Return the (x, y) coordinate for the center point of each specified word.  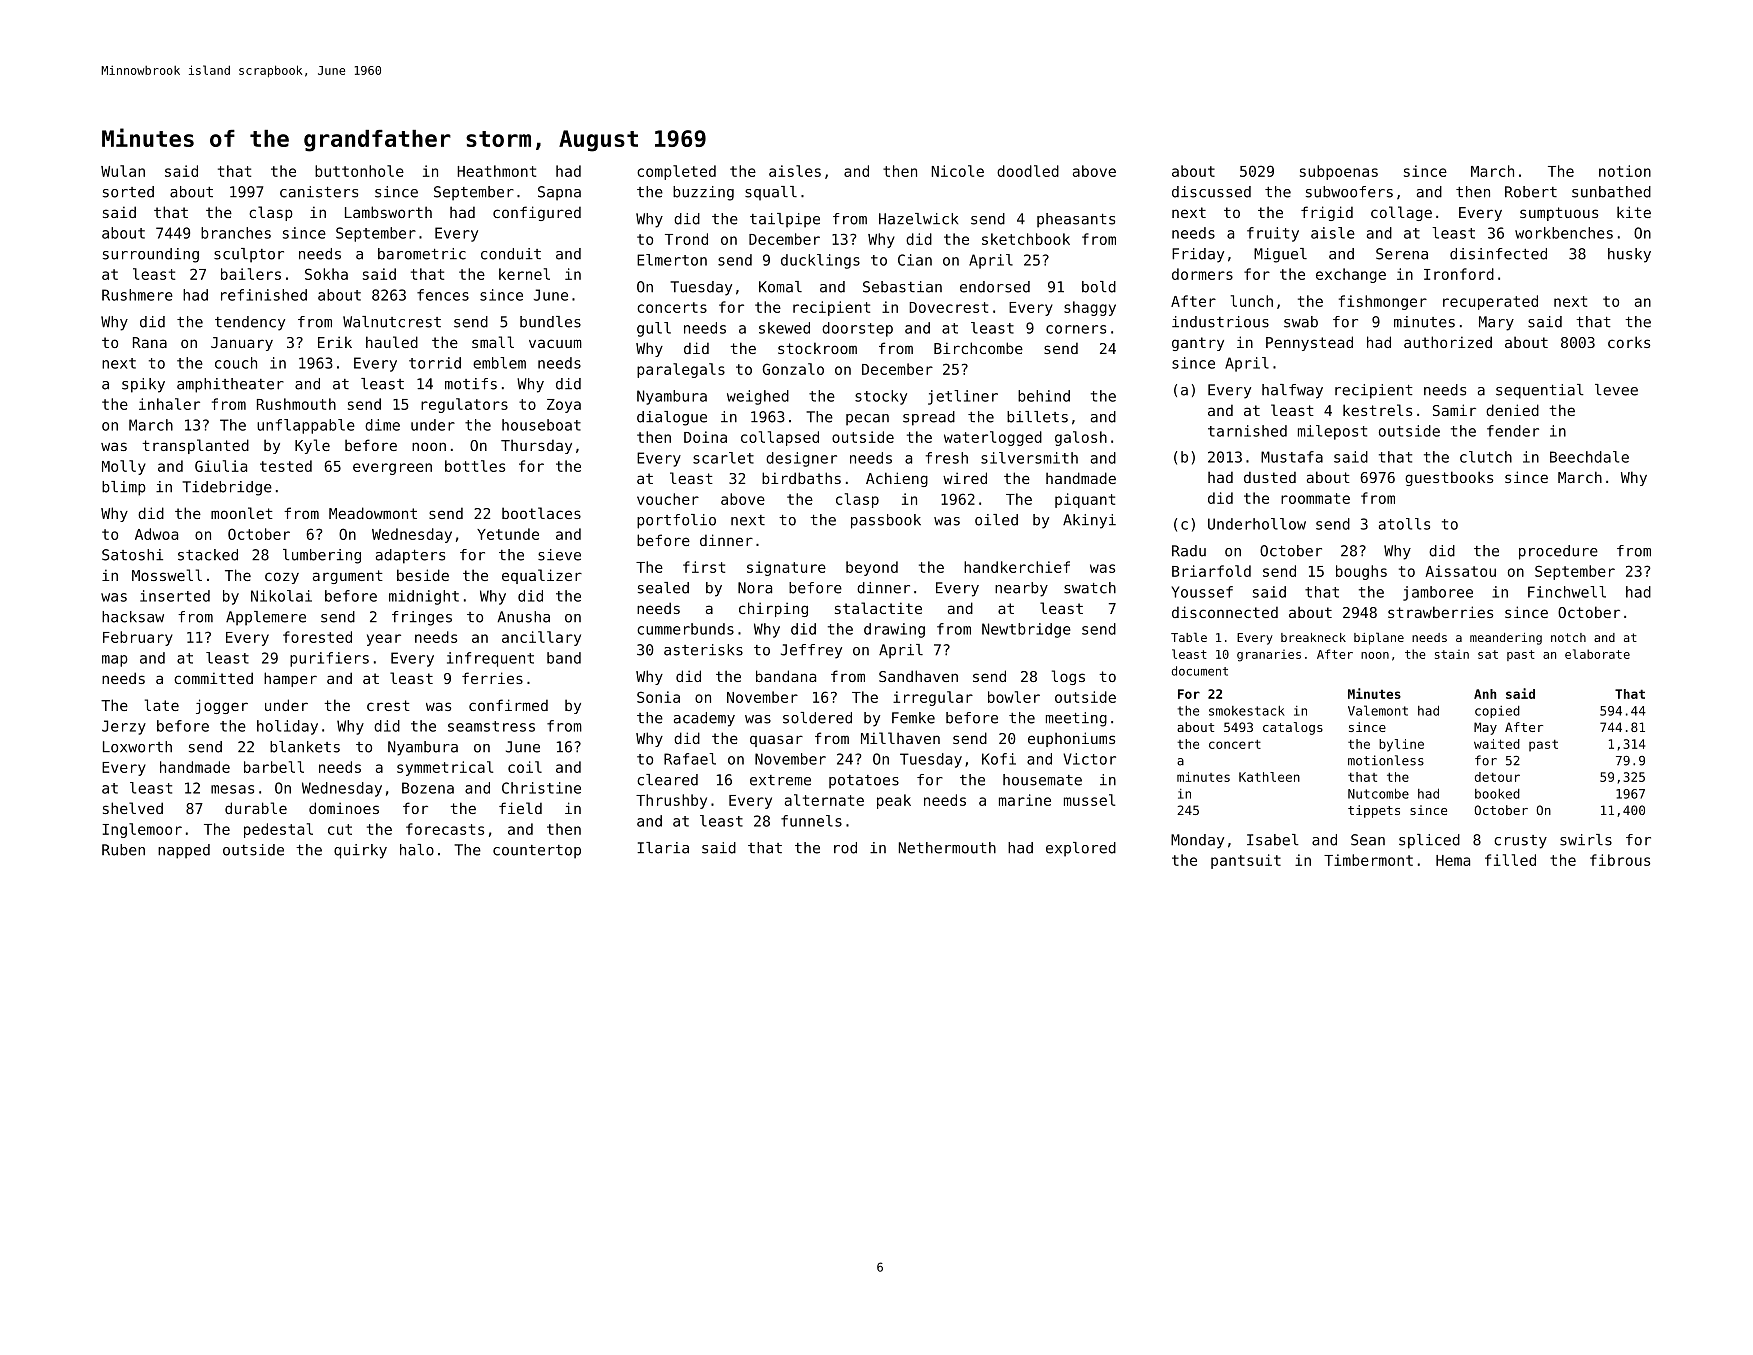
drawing (894, 630)
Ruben (123, 850)
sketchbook (1026, 239)
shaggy (1090, 308)
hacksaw (133, 617)
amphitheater (230, 385)
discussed (1211, 192)
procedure (1558, 552)
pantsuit (1246, 861)
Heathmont (496, 171)
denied (1512, 410)
